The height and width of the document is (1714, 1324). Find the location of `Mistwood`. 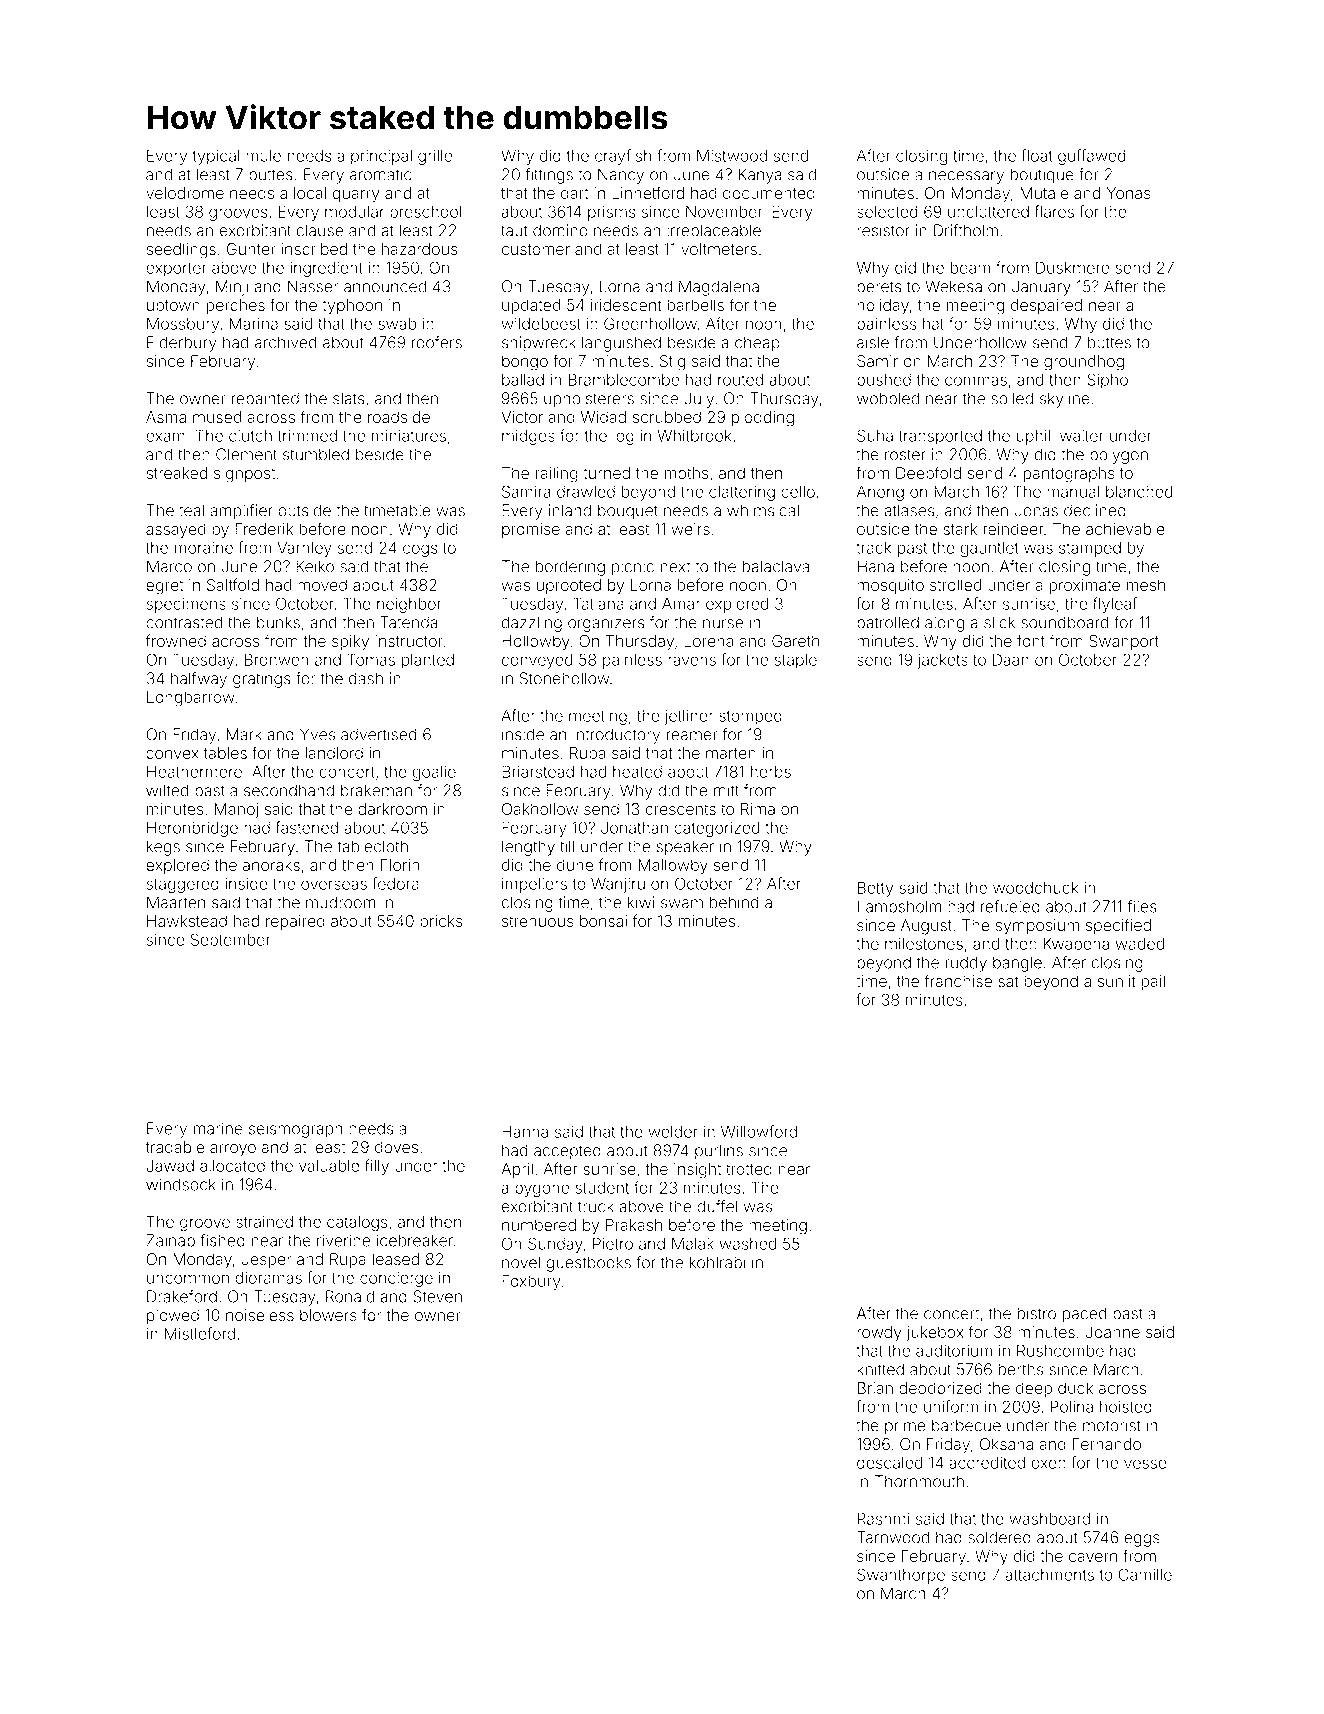

Mistwood is located at coordinates (732, 156).
